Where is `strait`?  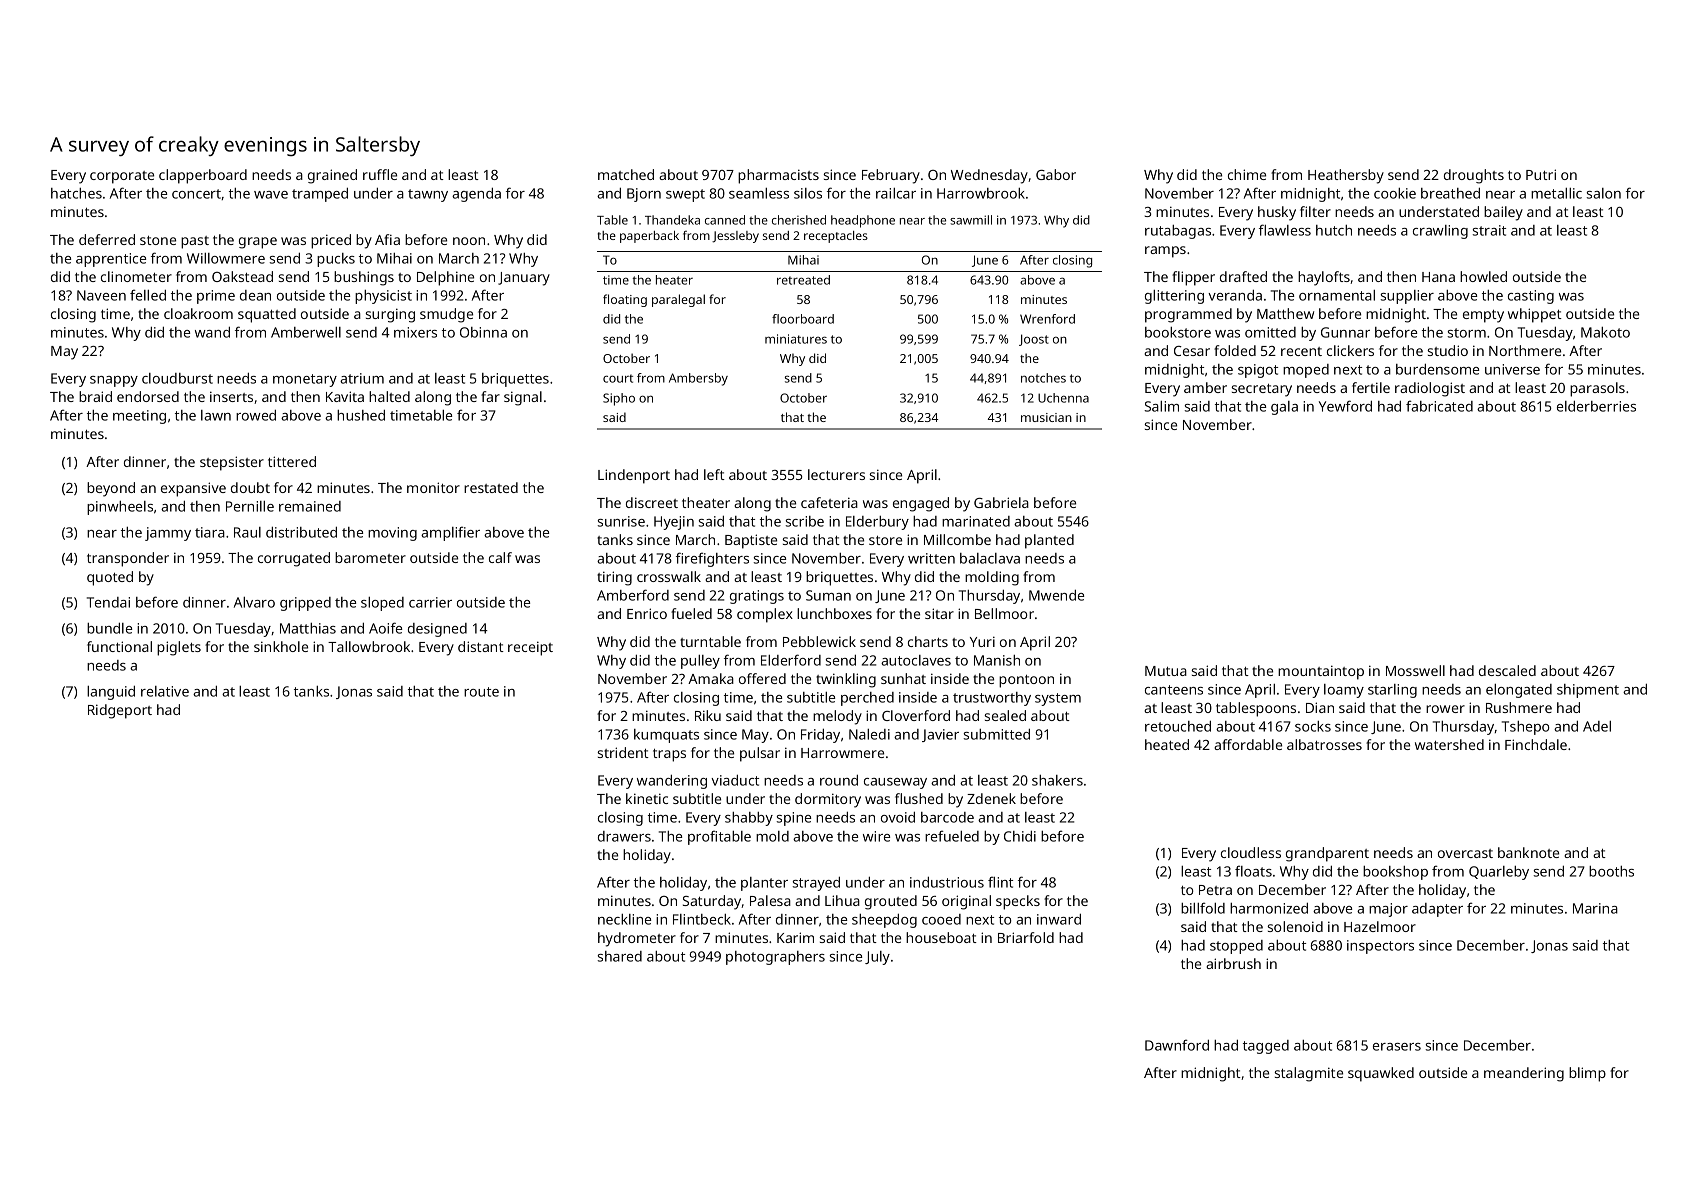 strait is located at coordinates (1489, 230).
